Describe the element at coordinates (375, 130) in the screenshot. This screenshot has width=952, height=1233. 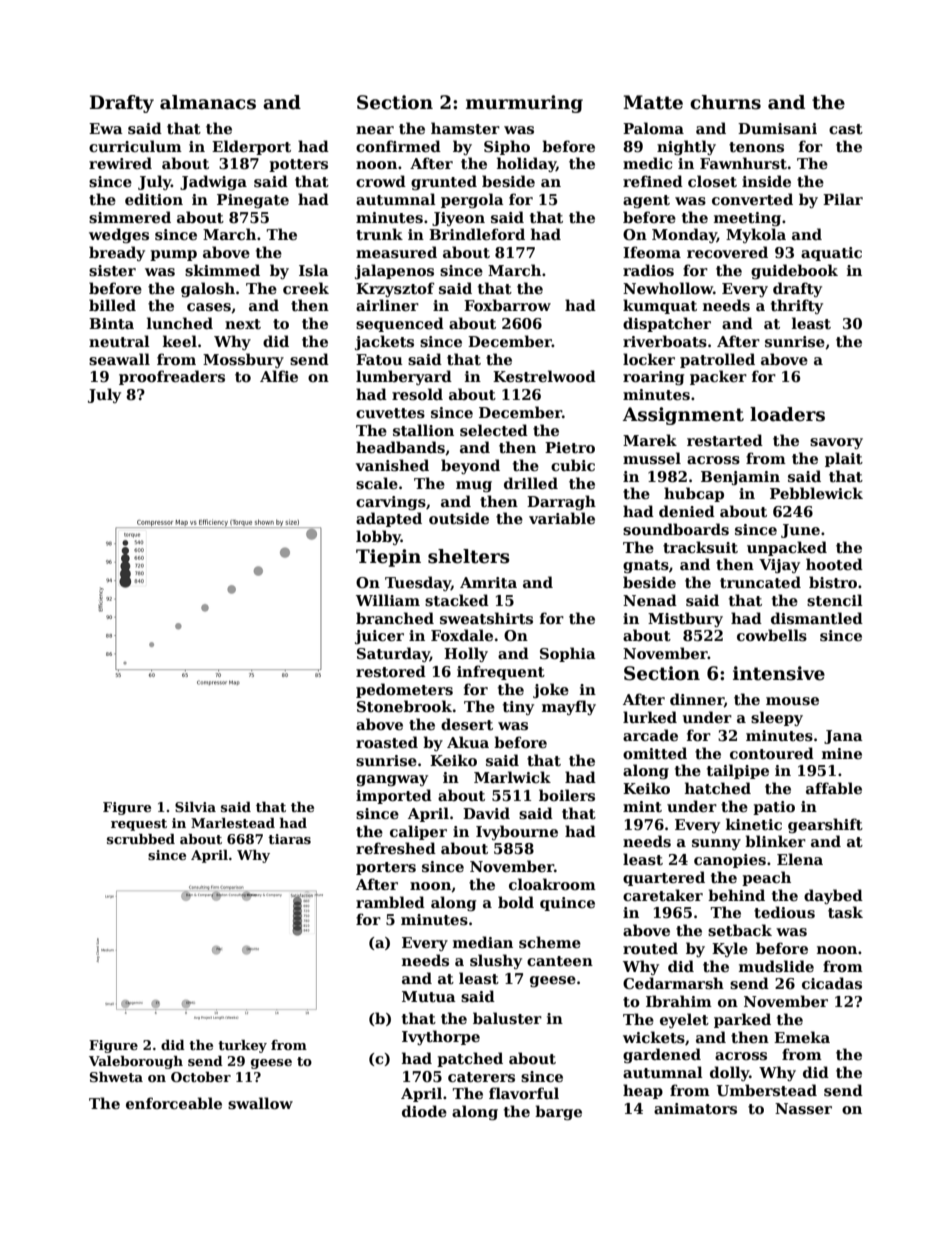
I see `near` at that location.
